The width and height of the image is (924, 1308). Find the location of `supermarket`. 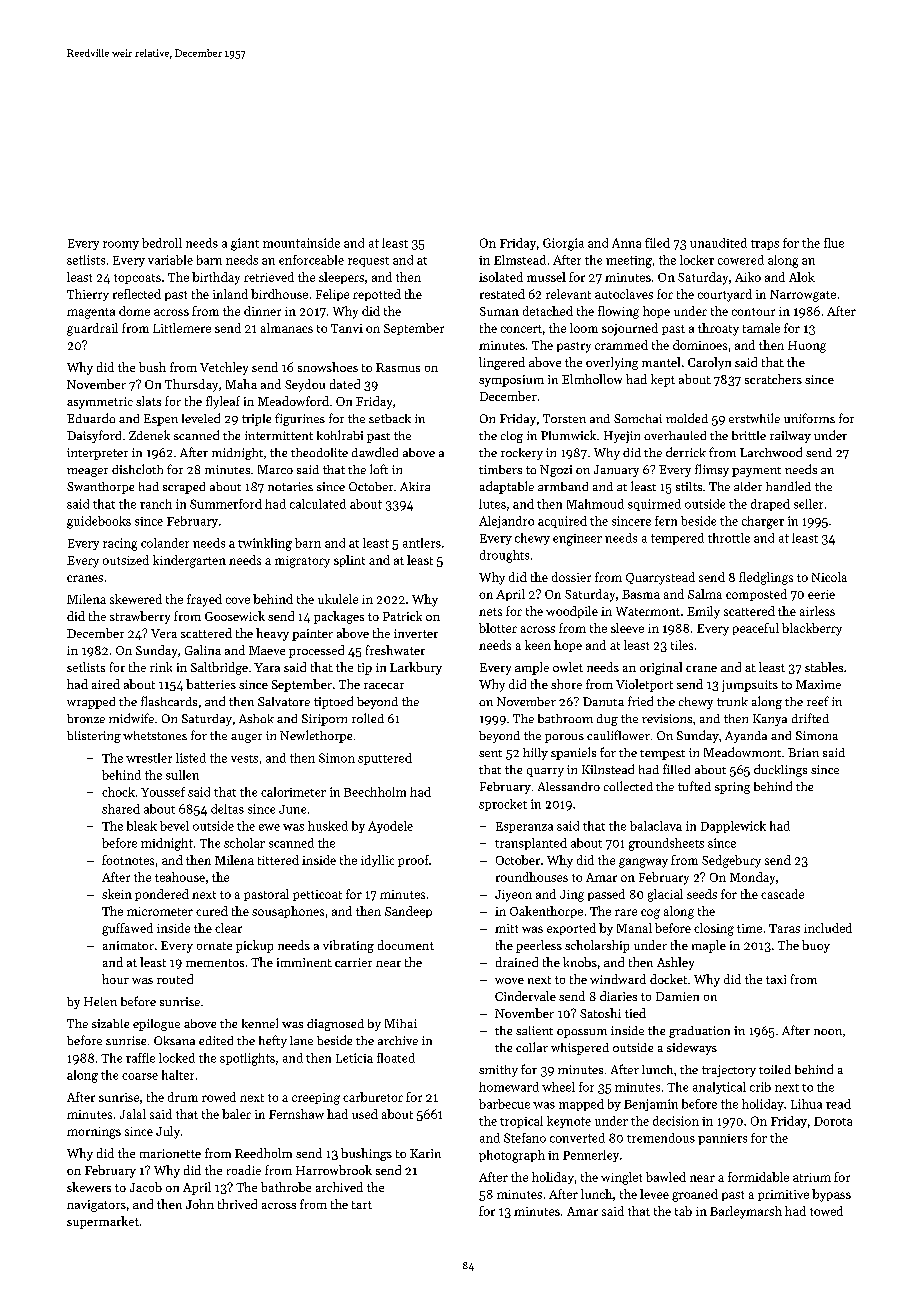

supermarket is located at coordinates (103, 1222).
